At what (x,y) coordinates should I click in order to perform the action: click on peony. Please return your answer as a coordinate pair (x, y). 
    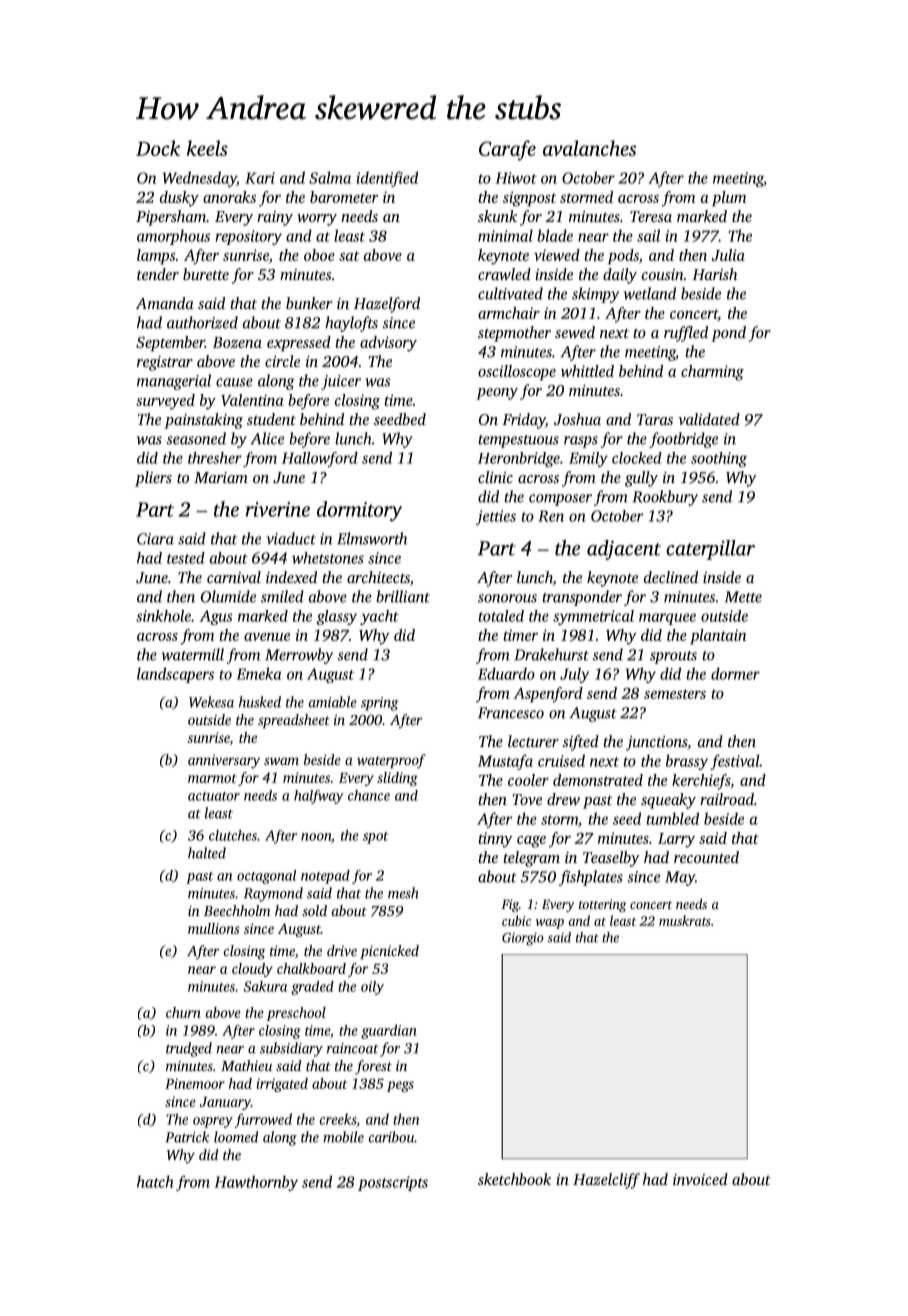
    Looking at the image, I should click on (497, 394).
